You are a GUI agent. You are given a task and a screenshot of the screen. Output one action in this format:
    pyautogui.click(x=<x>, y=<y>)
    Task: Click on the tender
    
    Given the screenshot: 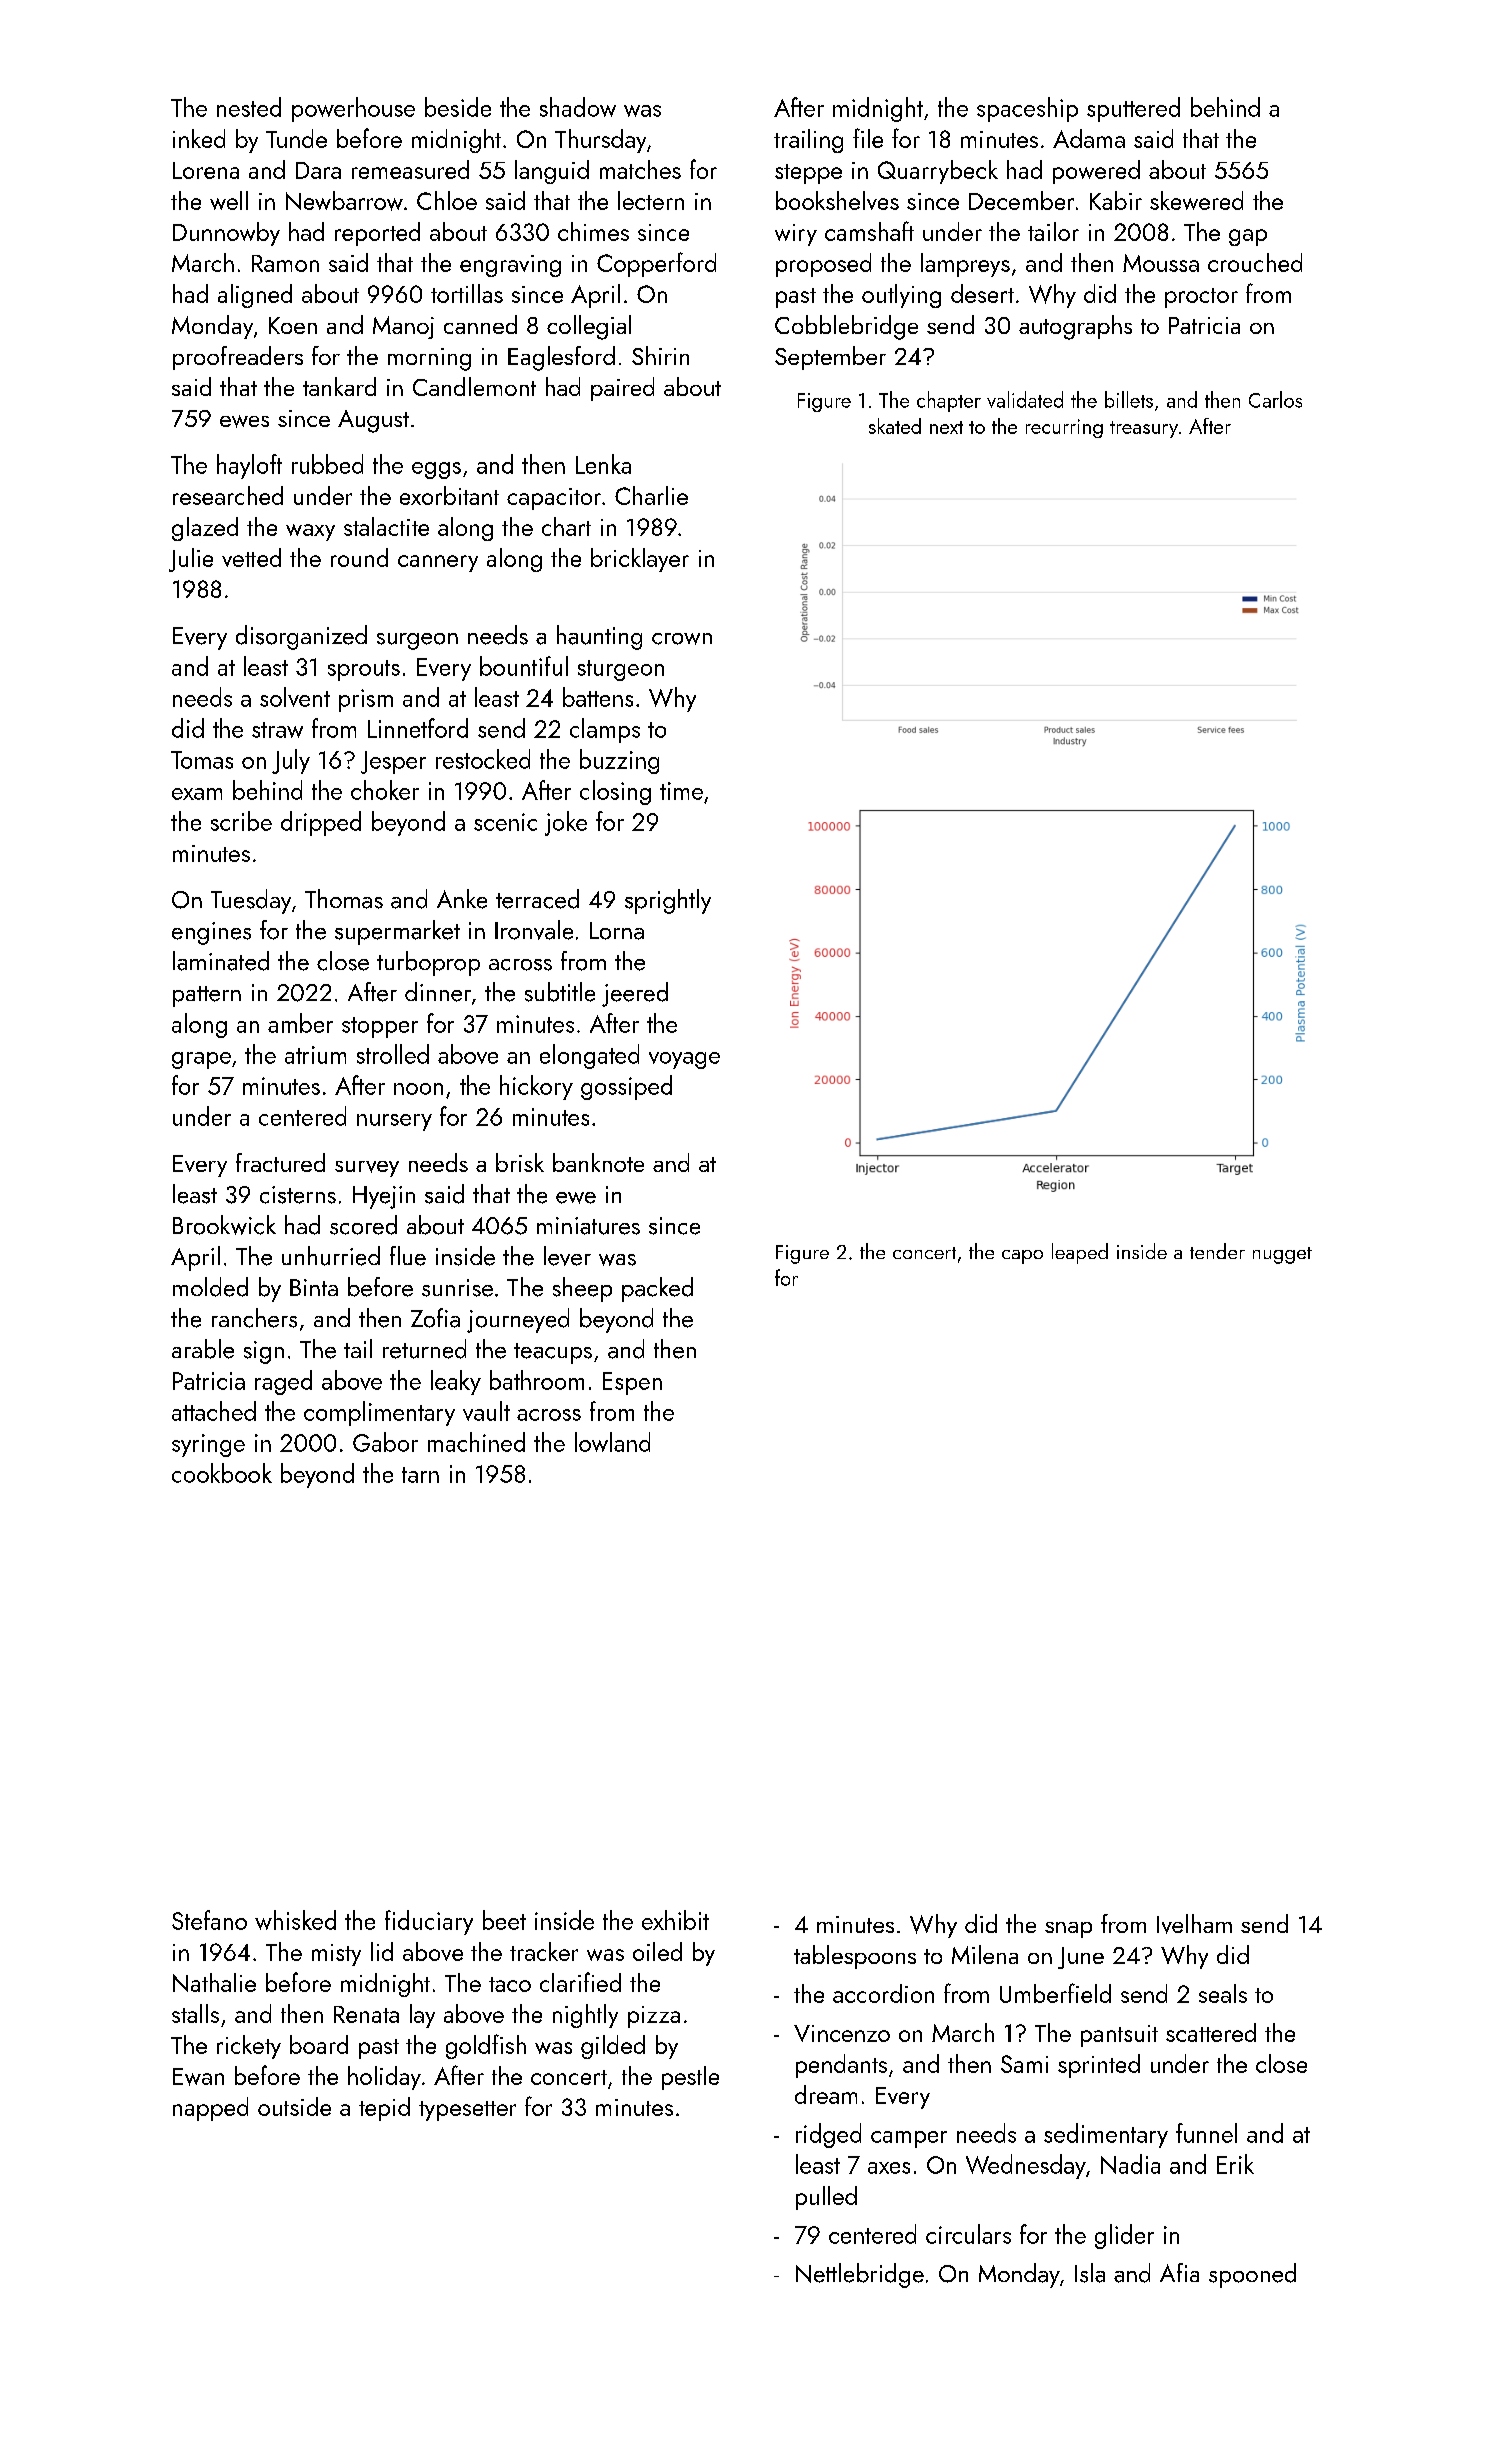 What is the action you would take?
    pyautogui.click(x=1217, y=1251)
